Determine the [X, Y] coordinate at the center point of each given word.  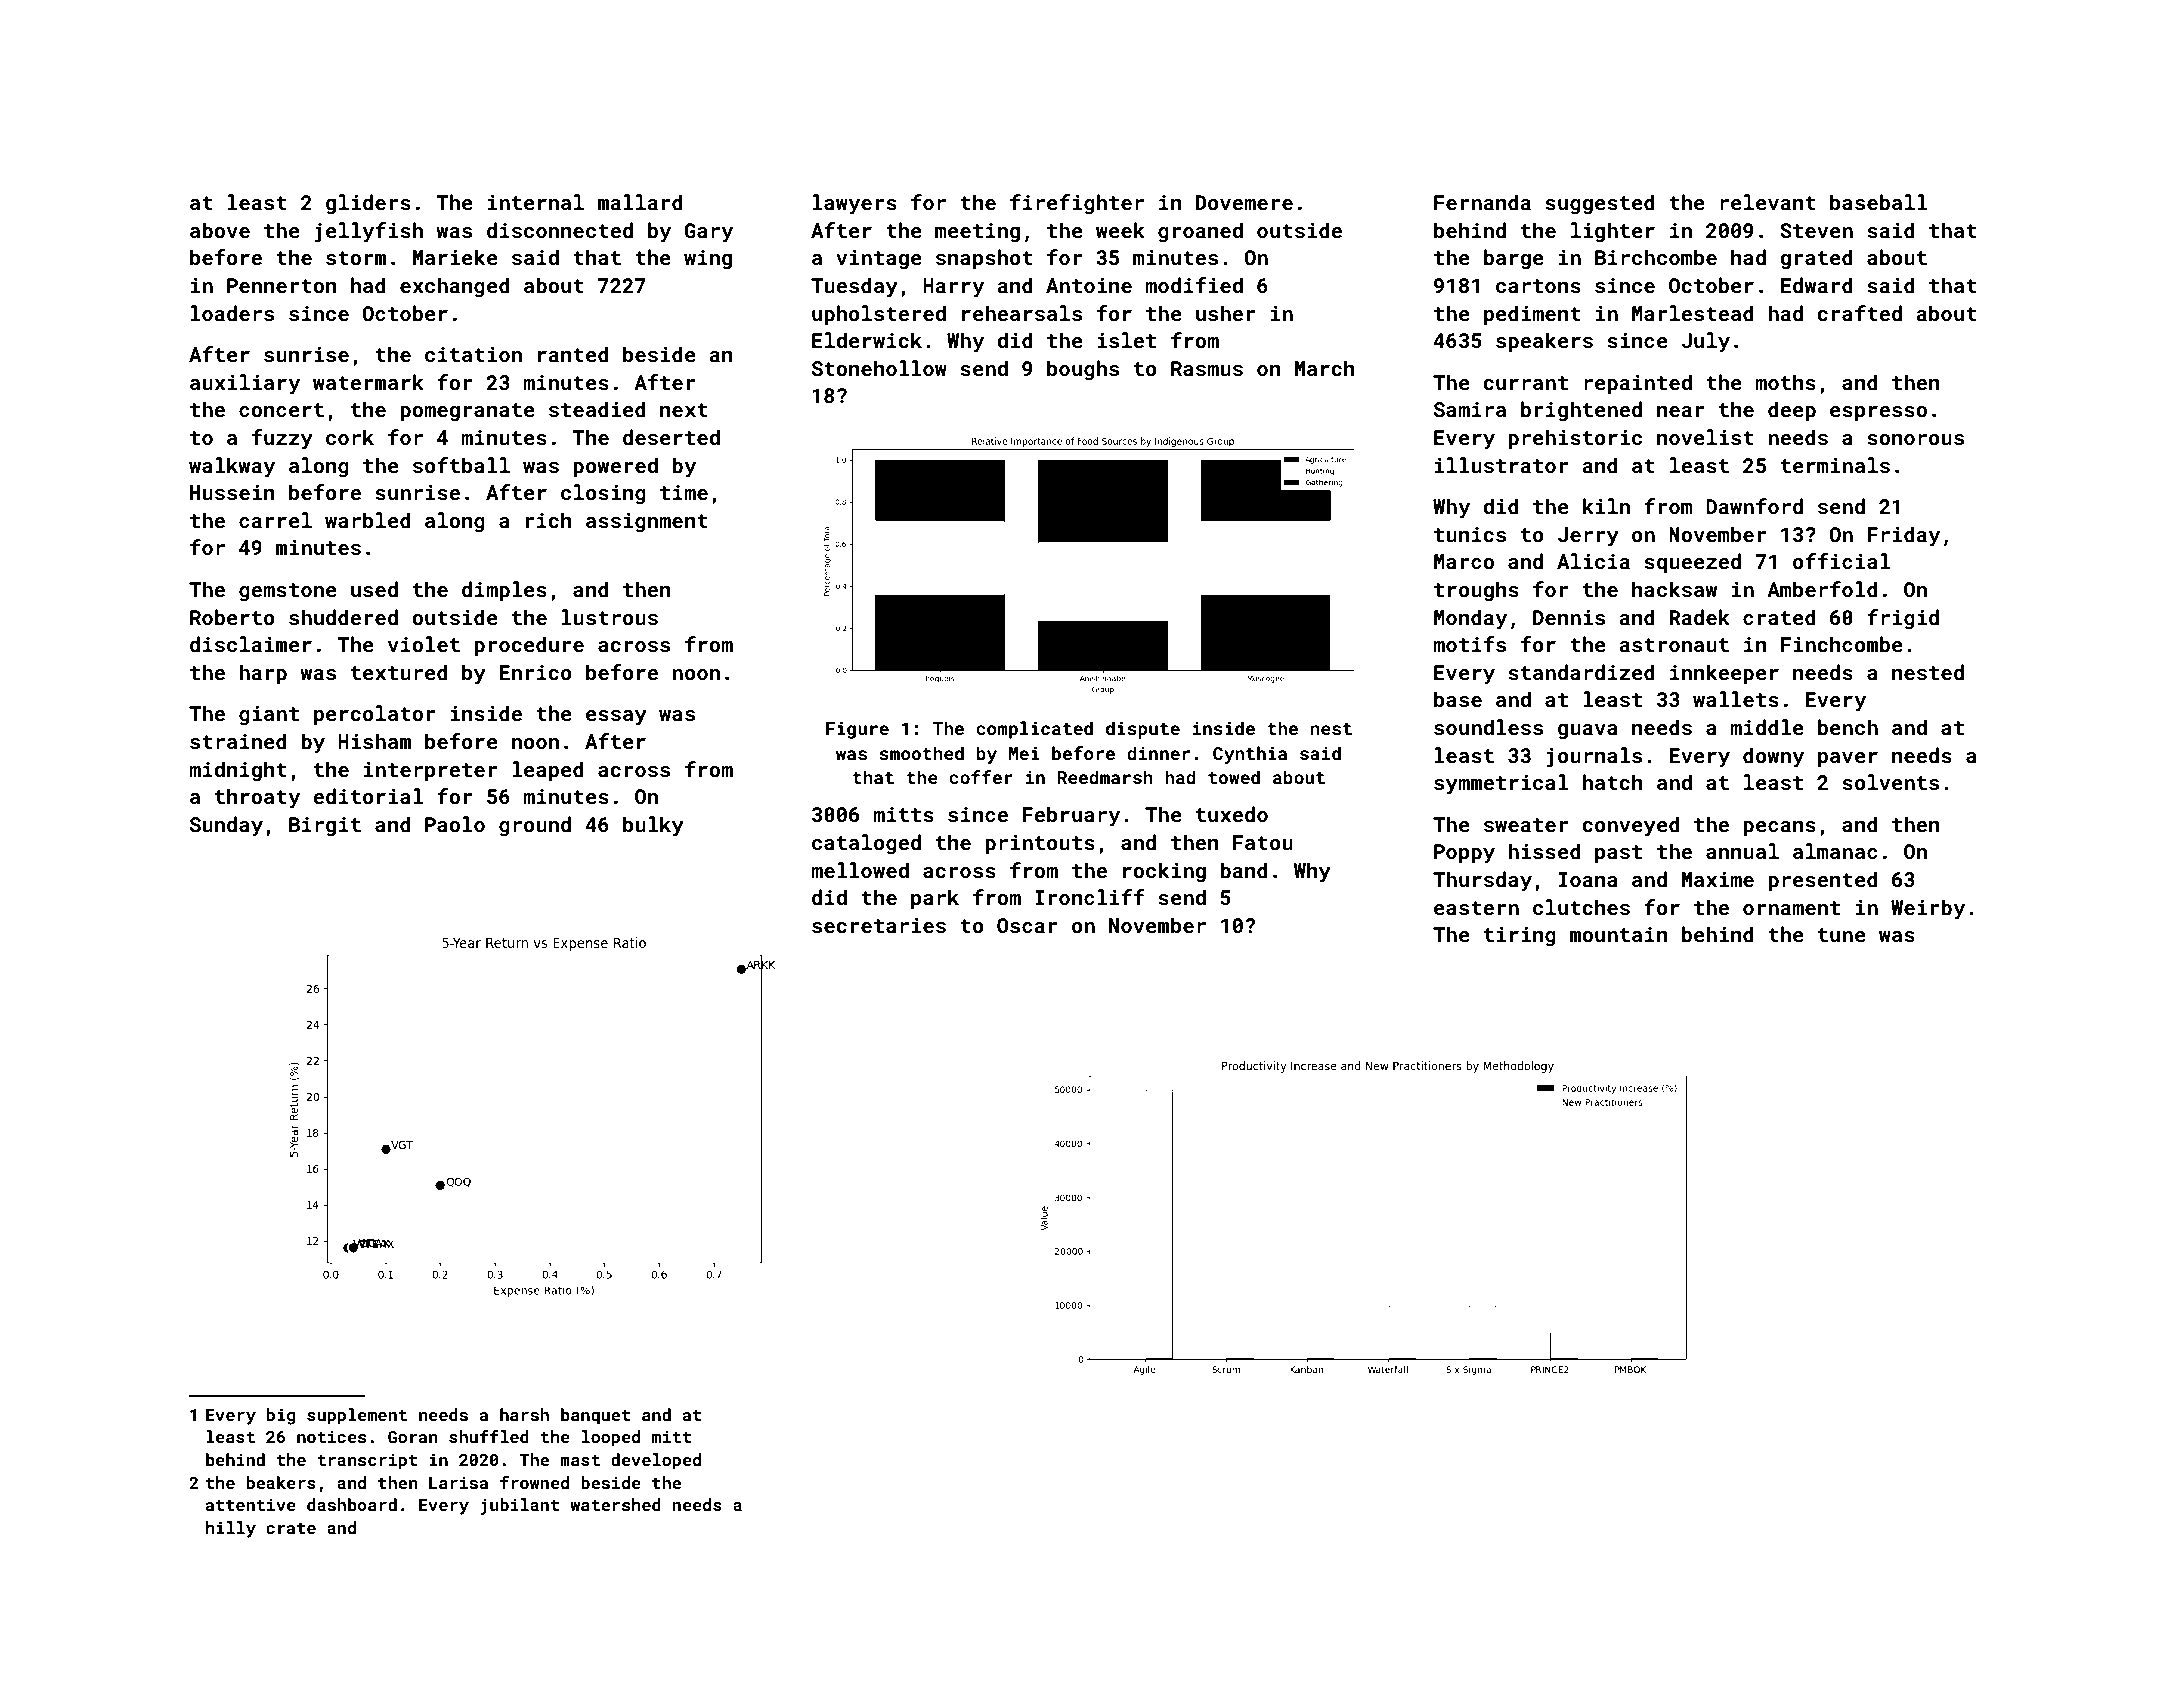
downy [1773, 757]
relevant [1768, 202]
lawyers [855, 204]
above [220, 230]
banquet [595, 1416]
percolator [375, 715]
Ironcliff [1090, 897]
